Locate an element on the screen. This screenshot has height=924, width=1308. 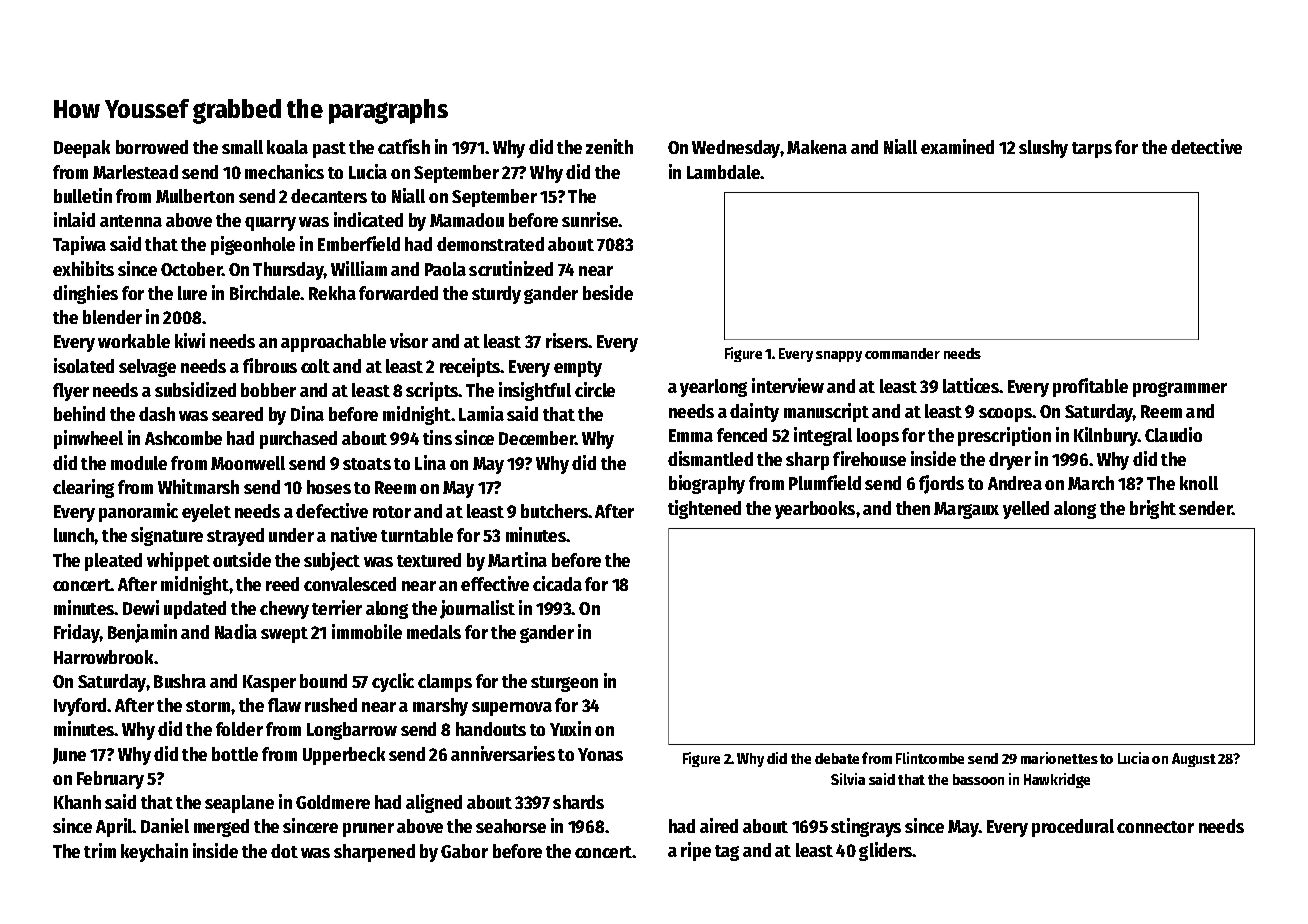
Dina is located at coordinates (307, 413).
